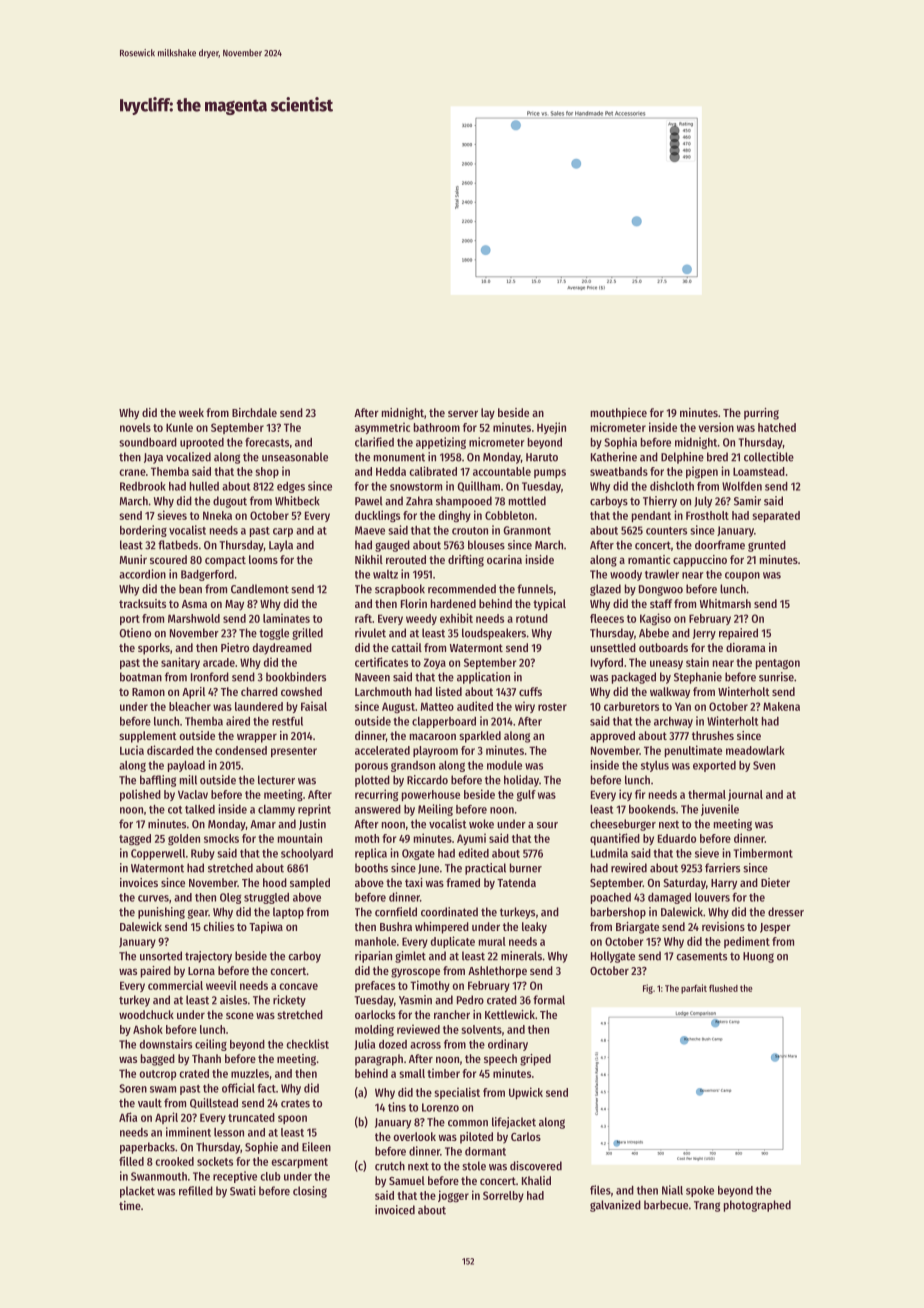  I want to click on time, so click(130, 1205).
